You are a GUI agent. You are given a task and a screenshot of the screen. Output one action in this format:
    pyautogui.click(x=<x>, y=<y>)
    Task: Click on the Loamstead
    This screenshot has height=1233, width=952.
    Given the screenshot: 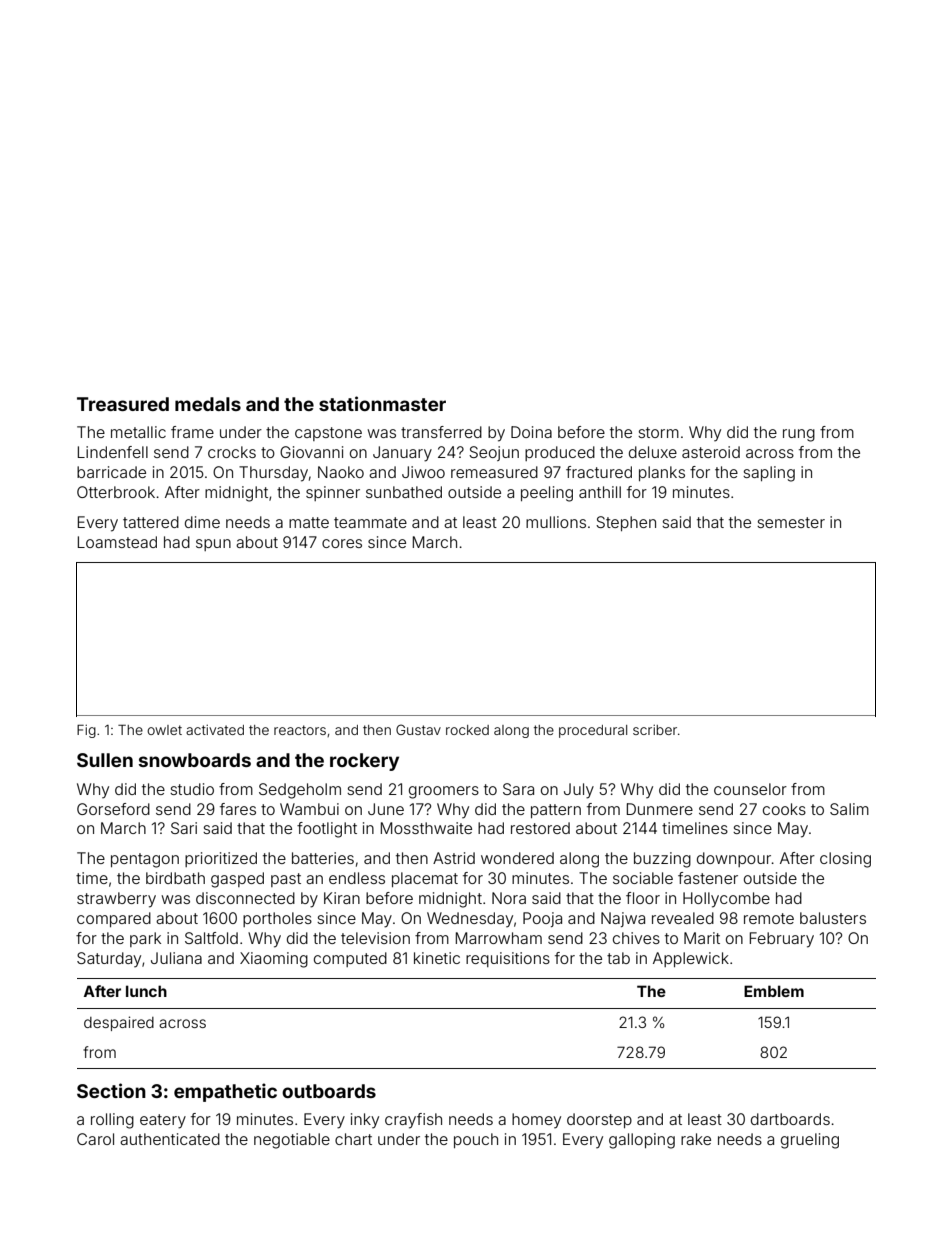 What is the action you would take?
    pyautogui.click(x=117, y=542)
